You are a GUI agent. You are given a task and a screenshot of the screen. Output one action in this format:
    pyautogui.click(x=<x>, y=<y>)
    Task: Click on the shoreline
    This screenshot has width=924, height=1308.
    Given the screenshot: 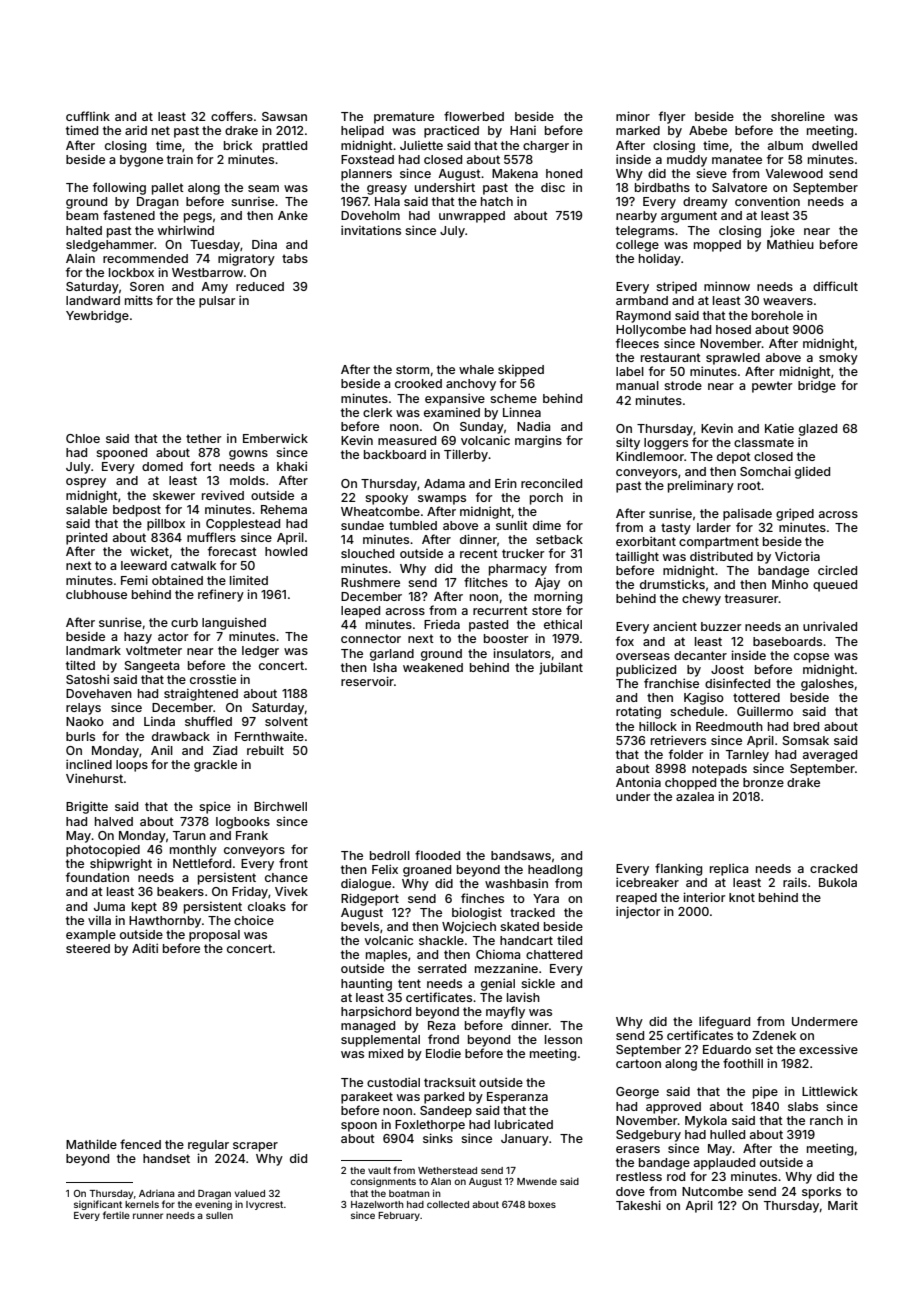 What is the action you would take?
    pyautogui.click(x=798, y=116)
